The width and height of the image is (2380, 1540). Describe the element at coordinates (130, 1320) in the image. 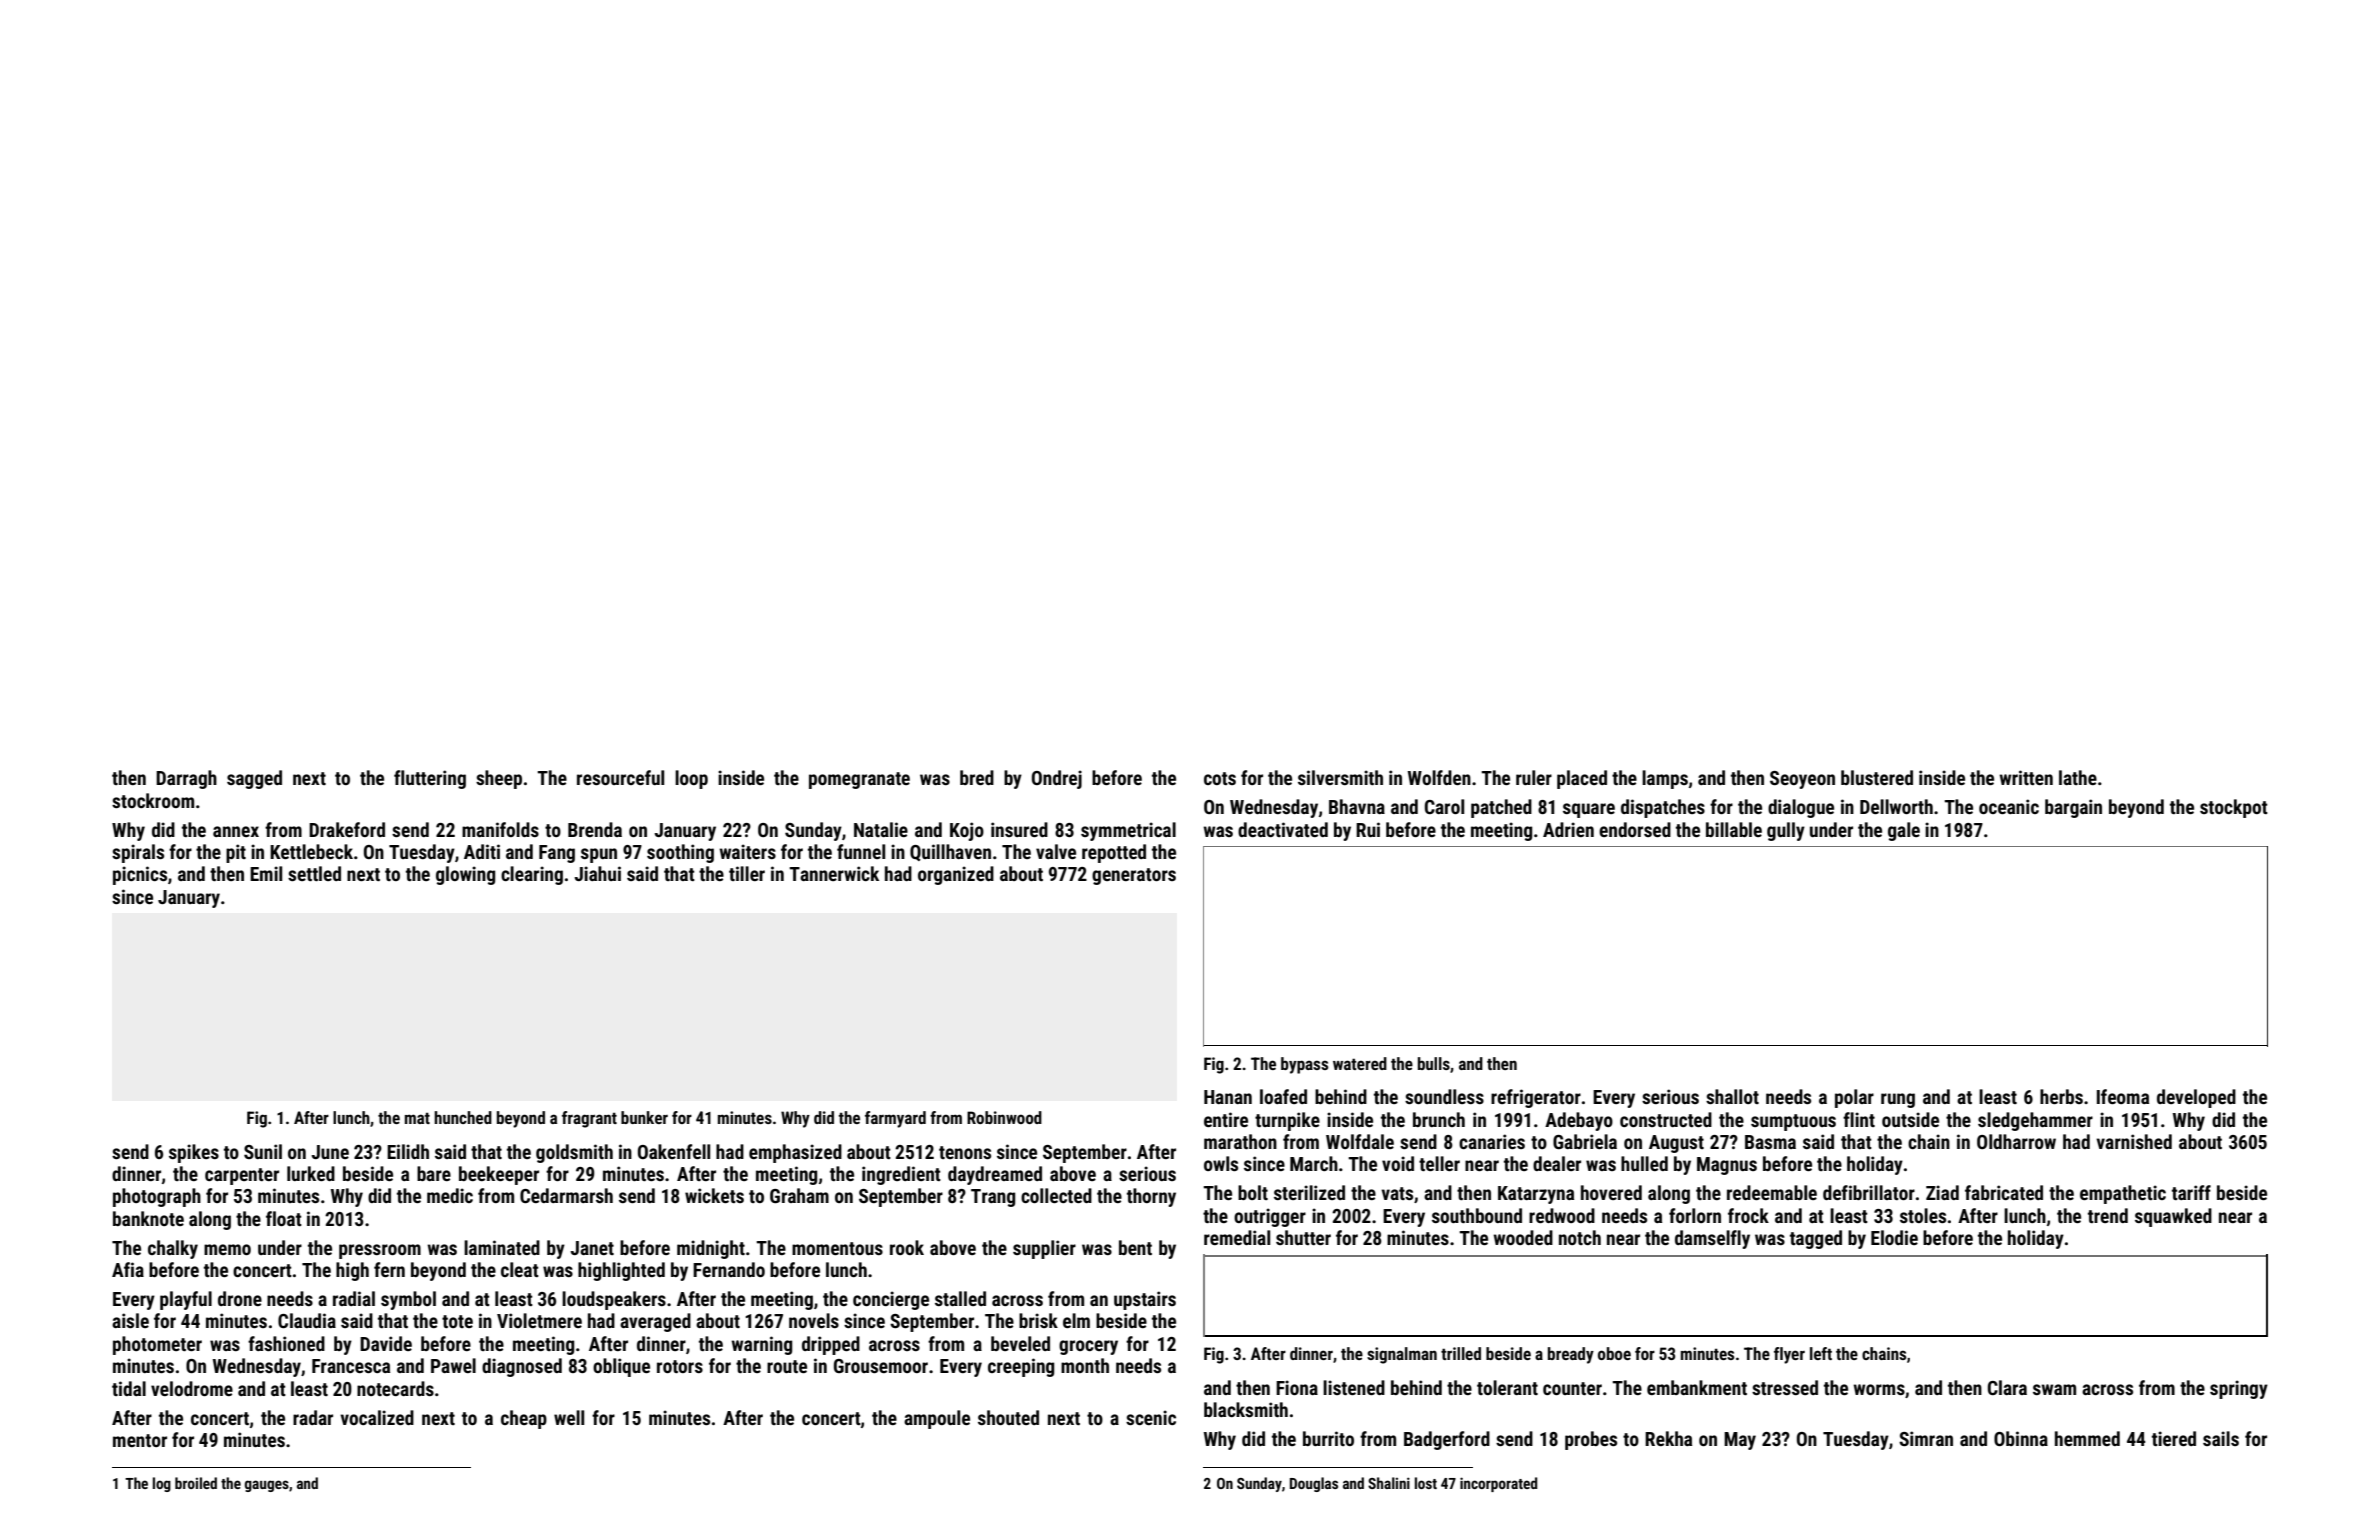

I see `aisle` at that location.
